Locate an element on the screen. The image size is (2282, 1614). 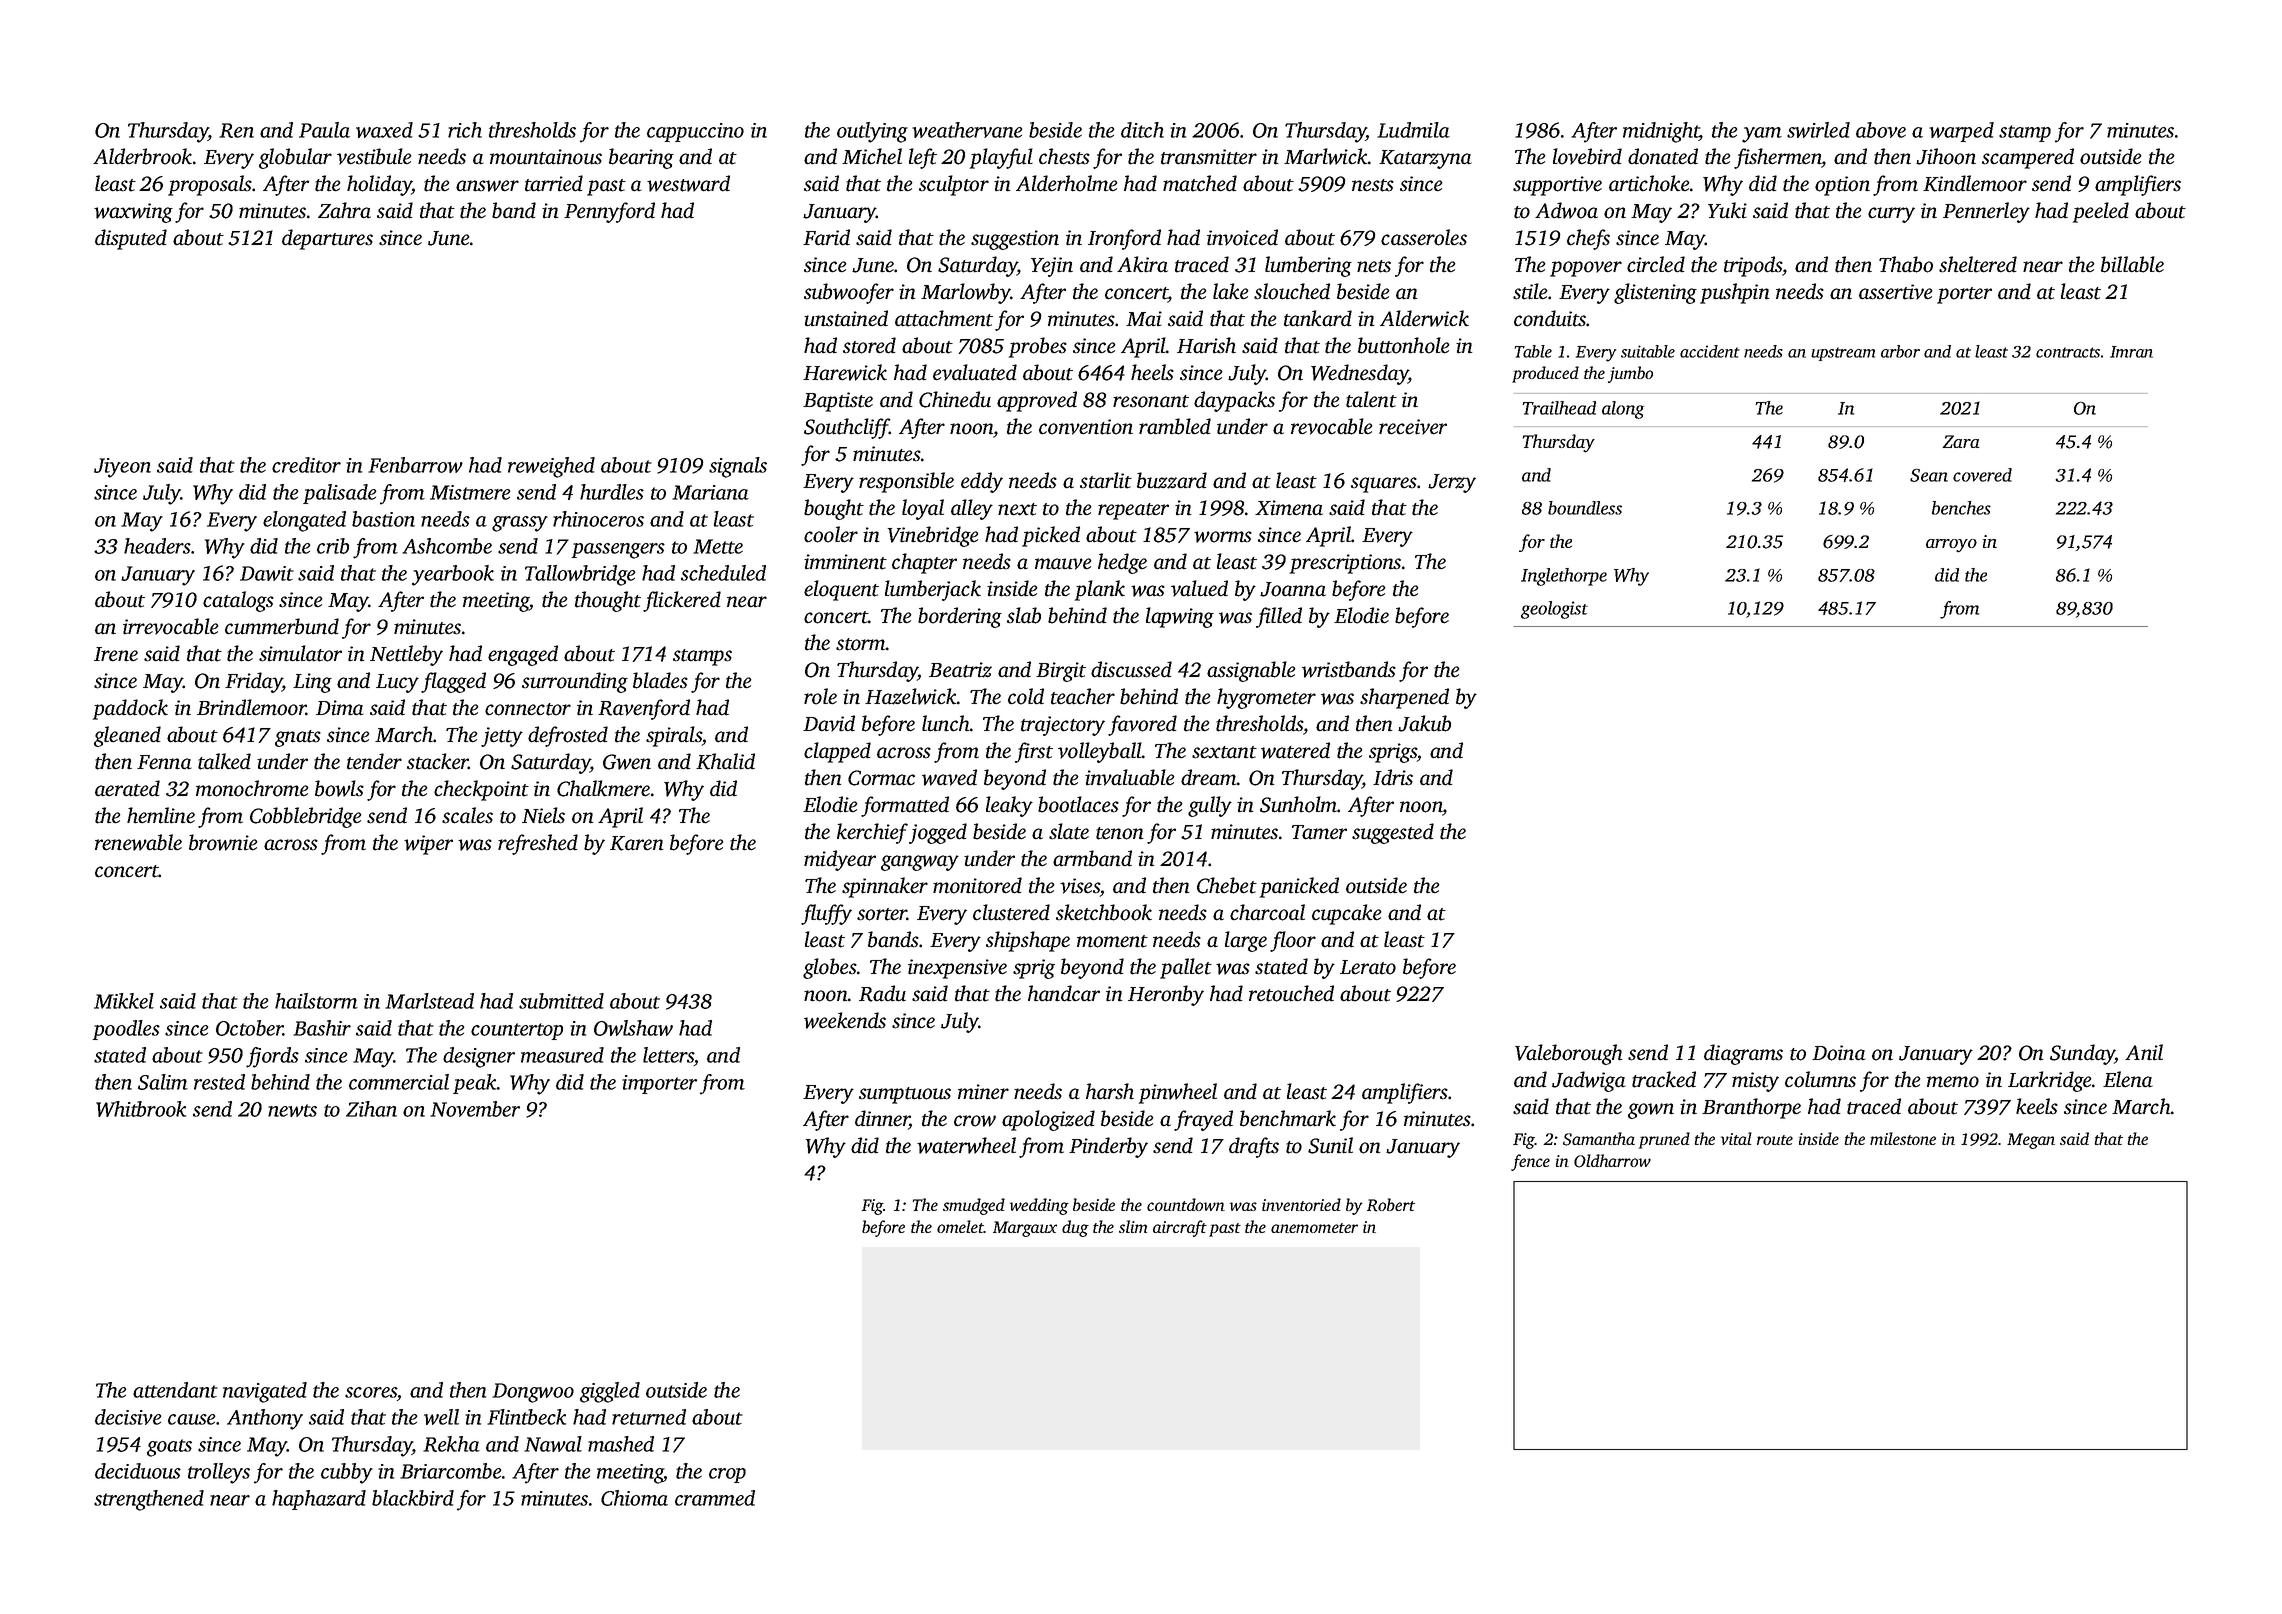
deciduous is located at coordinates (138, 1471).
